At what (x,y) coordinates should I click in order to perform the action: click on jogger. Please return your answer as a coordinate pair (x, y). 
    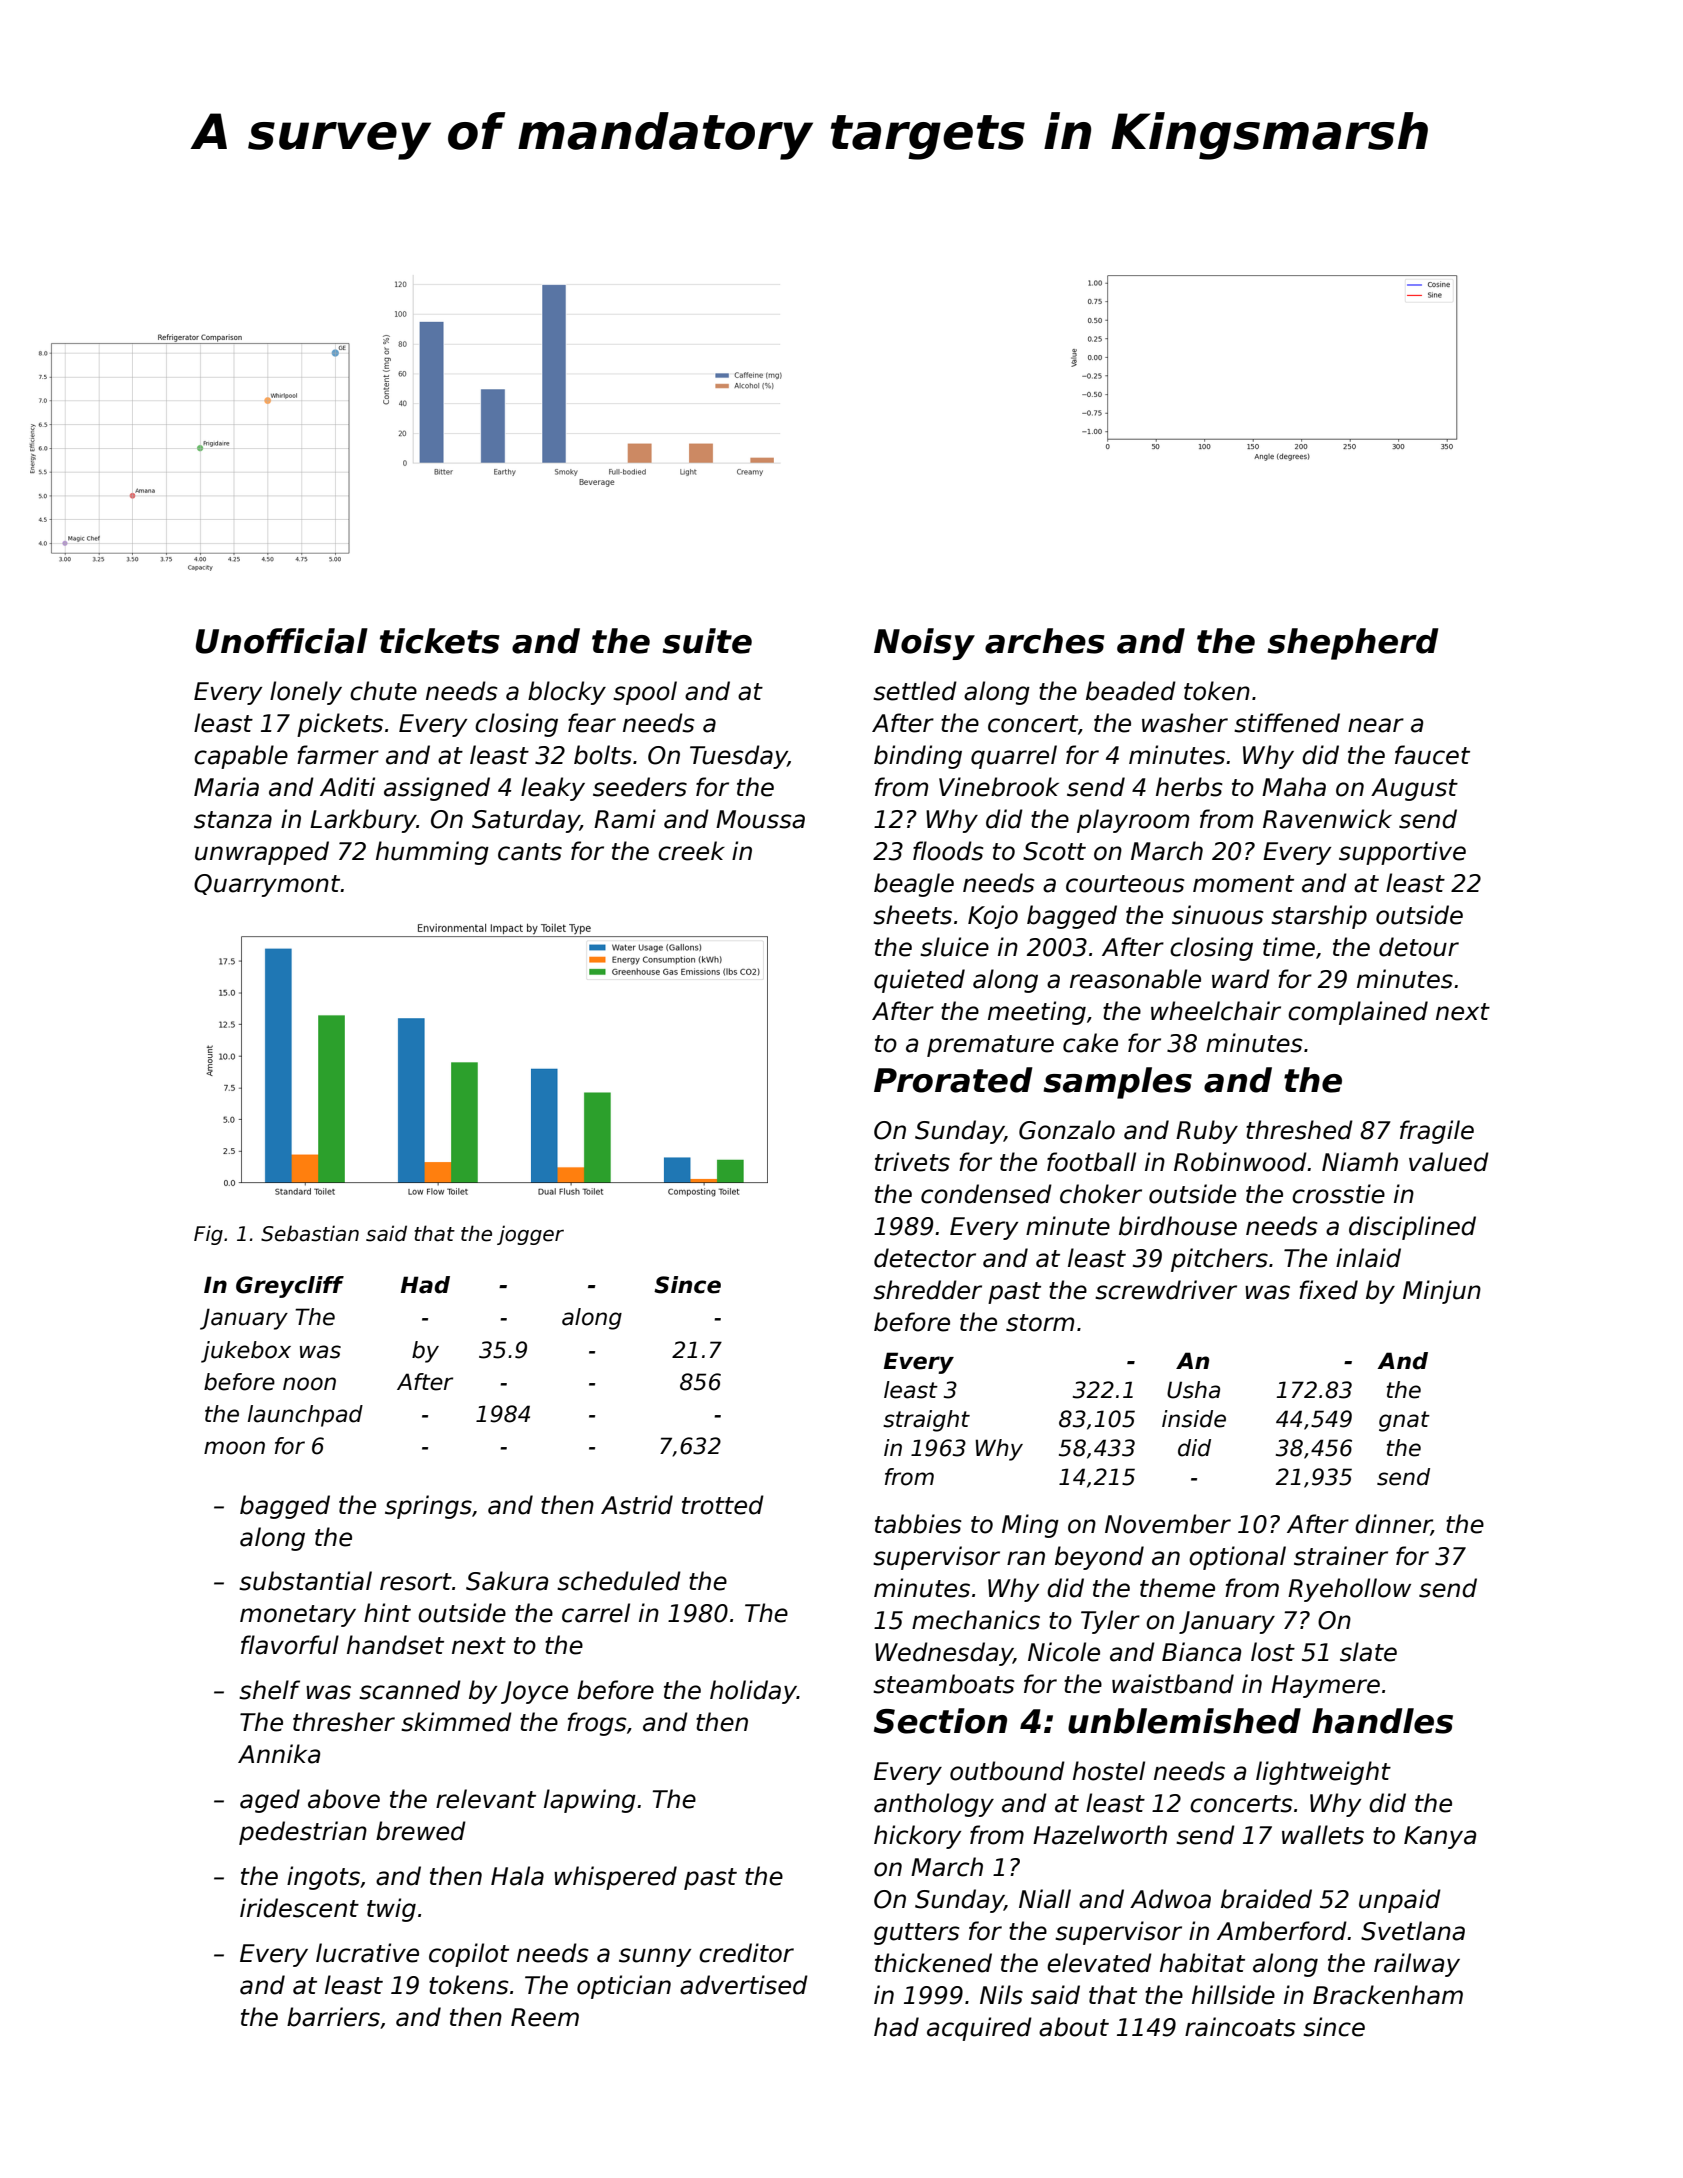
    Looking at the image, I should click on (530, 1235).
